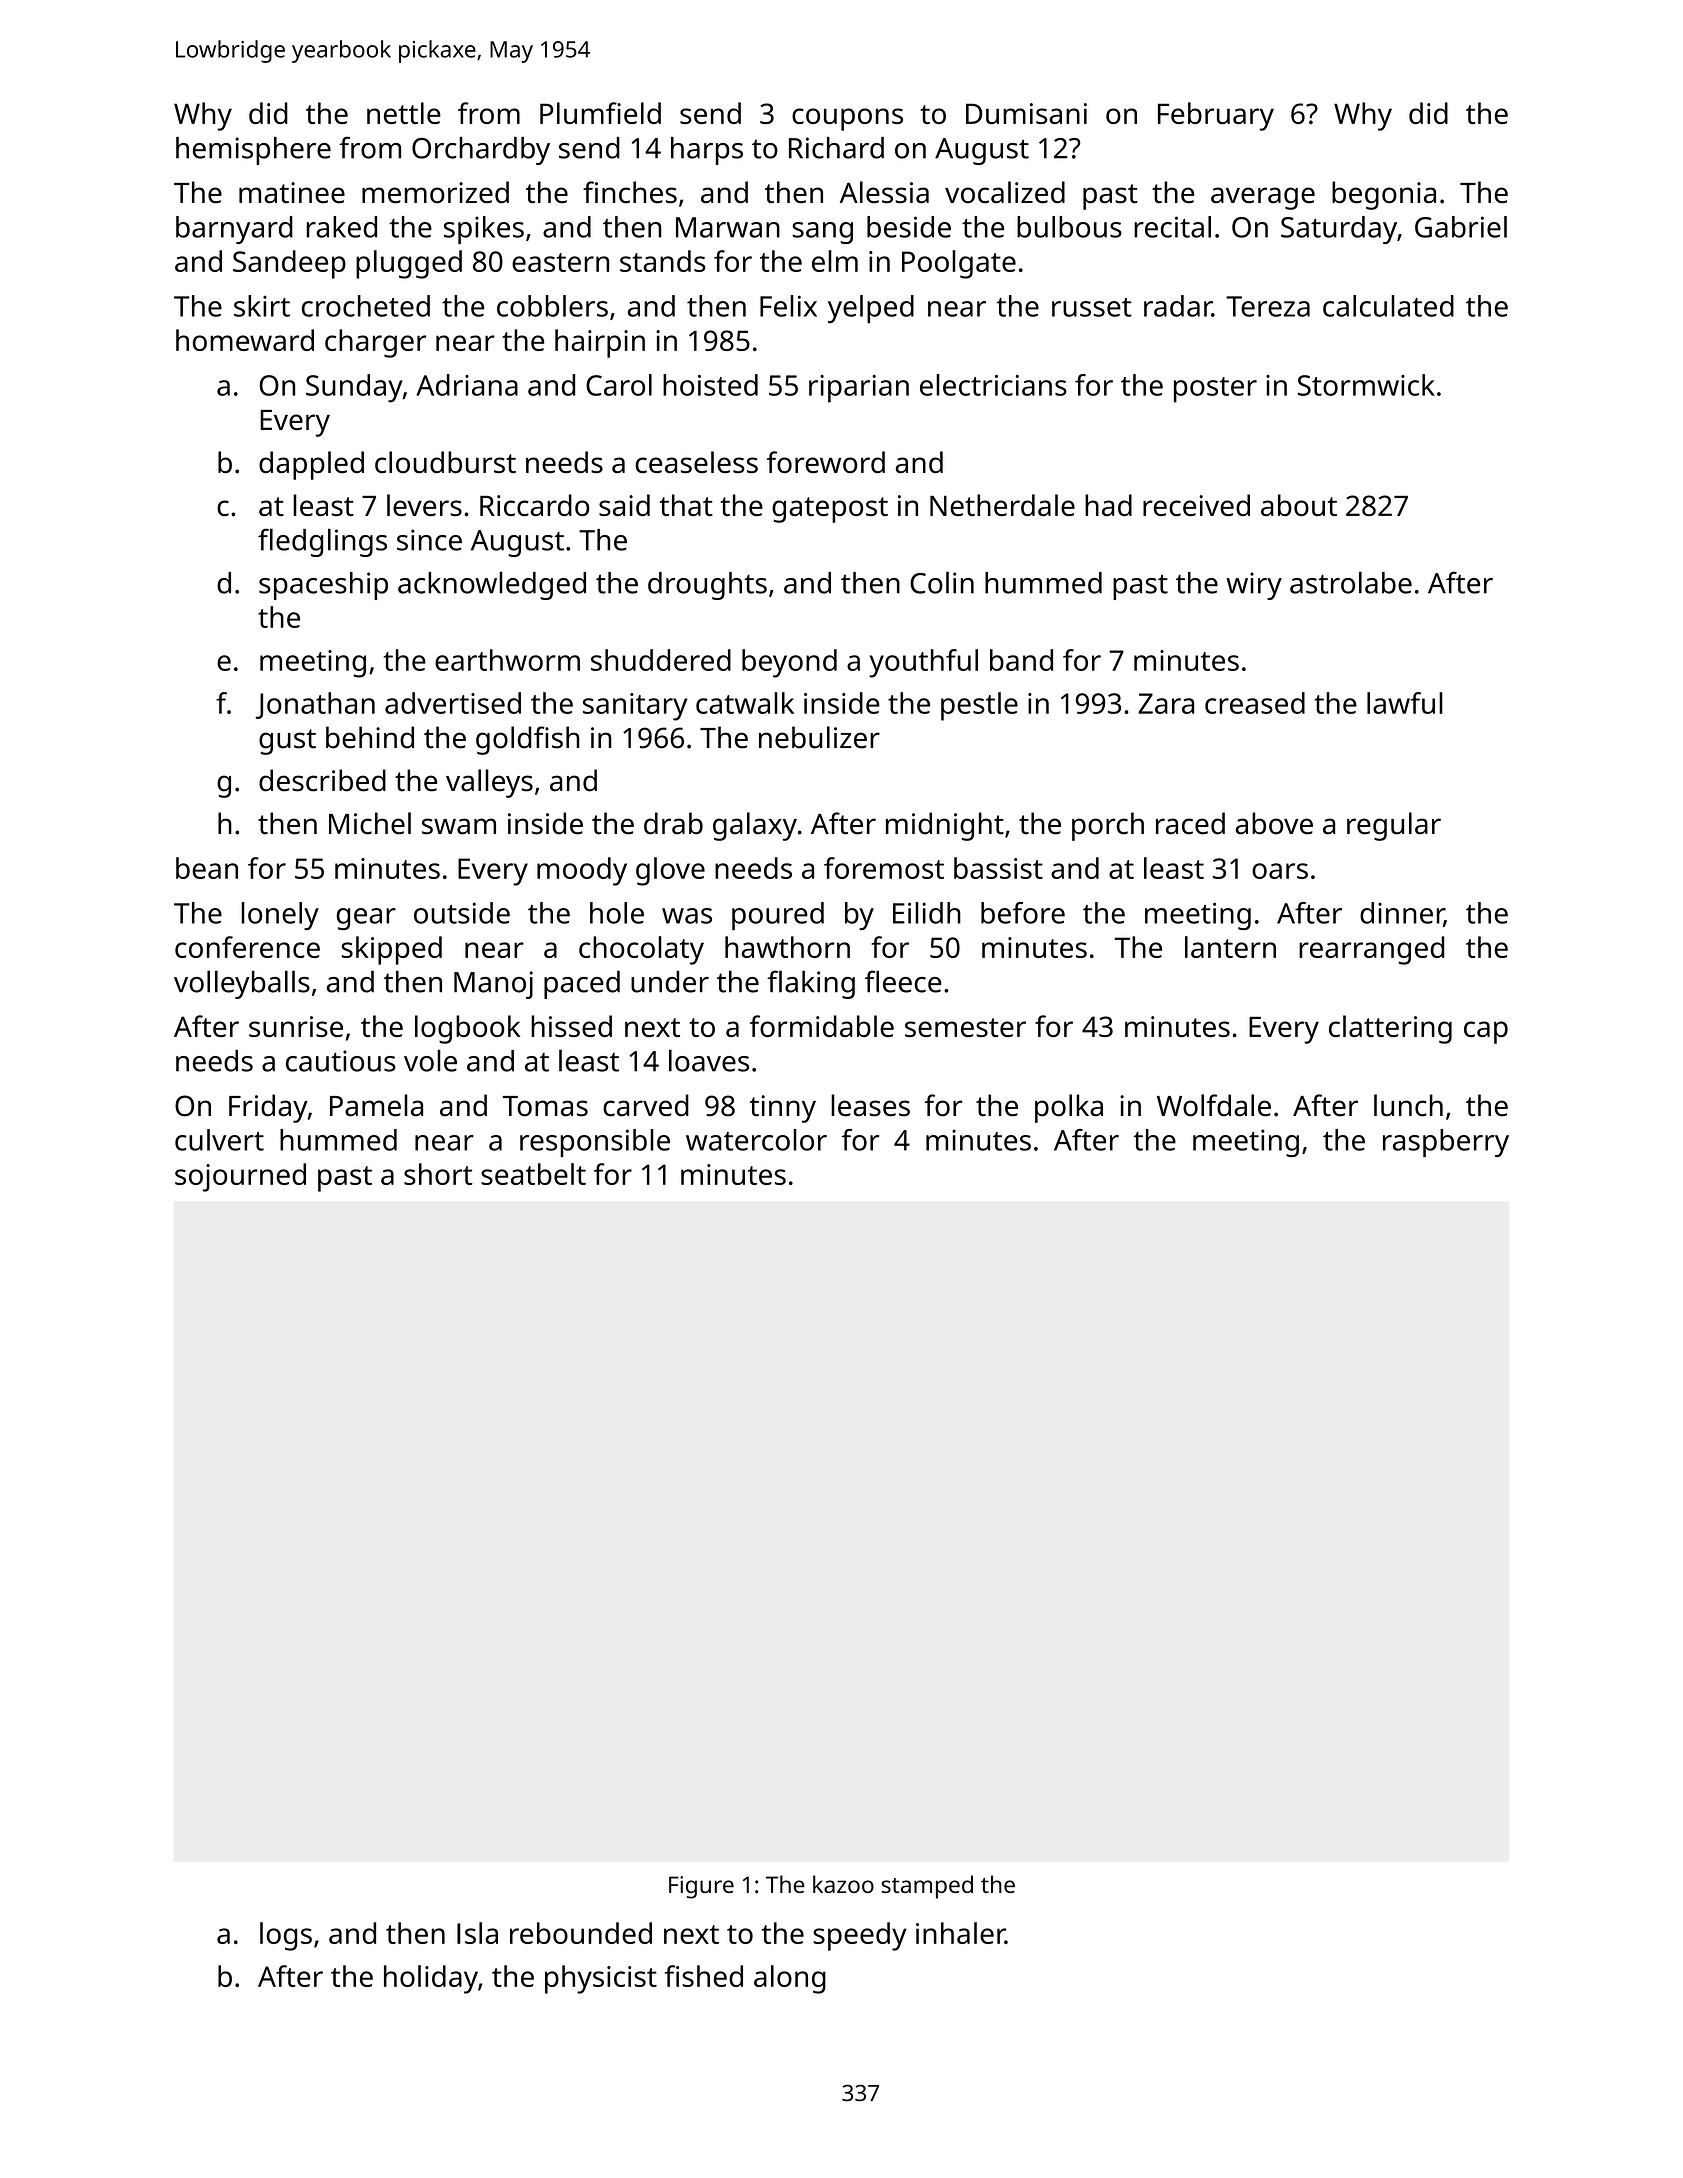  What do you see at coordinates (1069, 1108) in the screenshot?
I see `polka` at bounding box center [1069, 1108].
